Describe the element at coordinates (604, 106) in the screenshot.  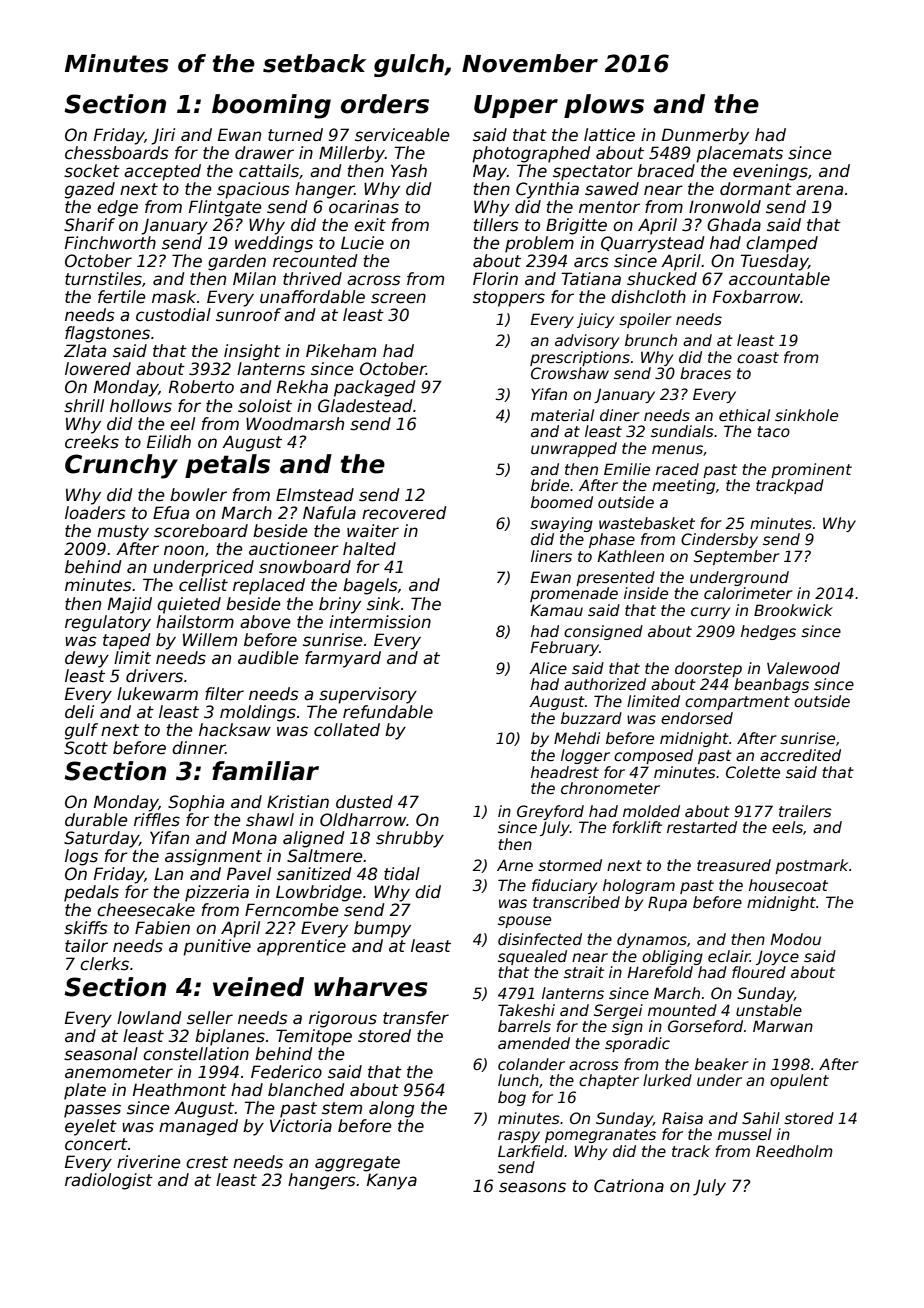
I see `plows` at that location.
